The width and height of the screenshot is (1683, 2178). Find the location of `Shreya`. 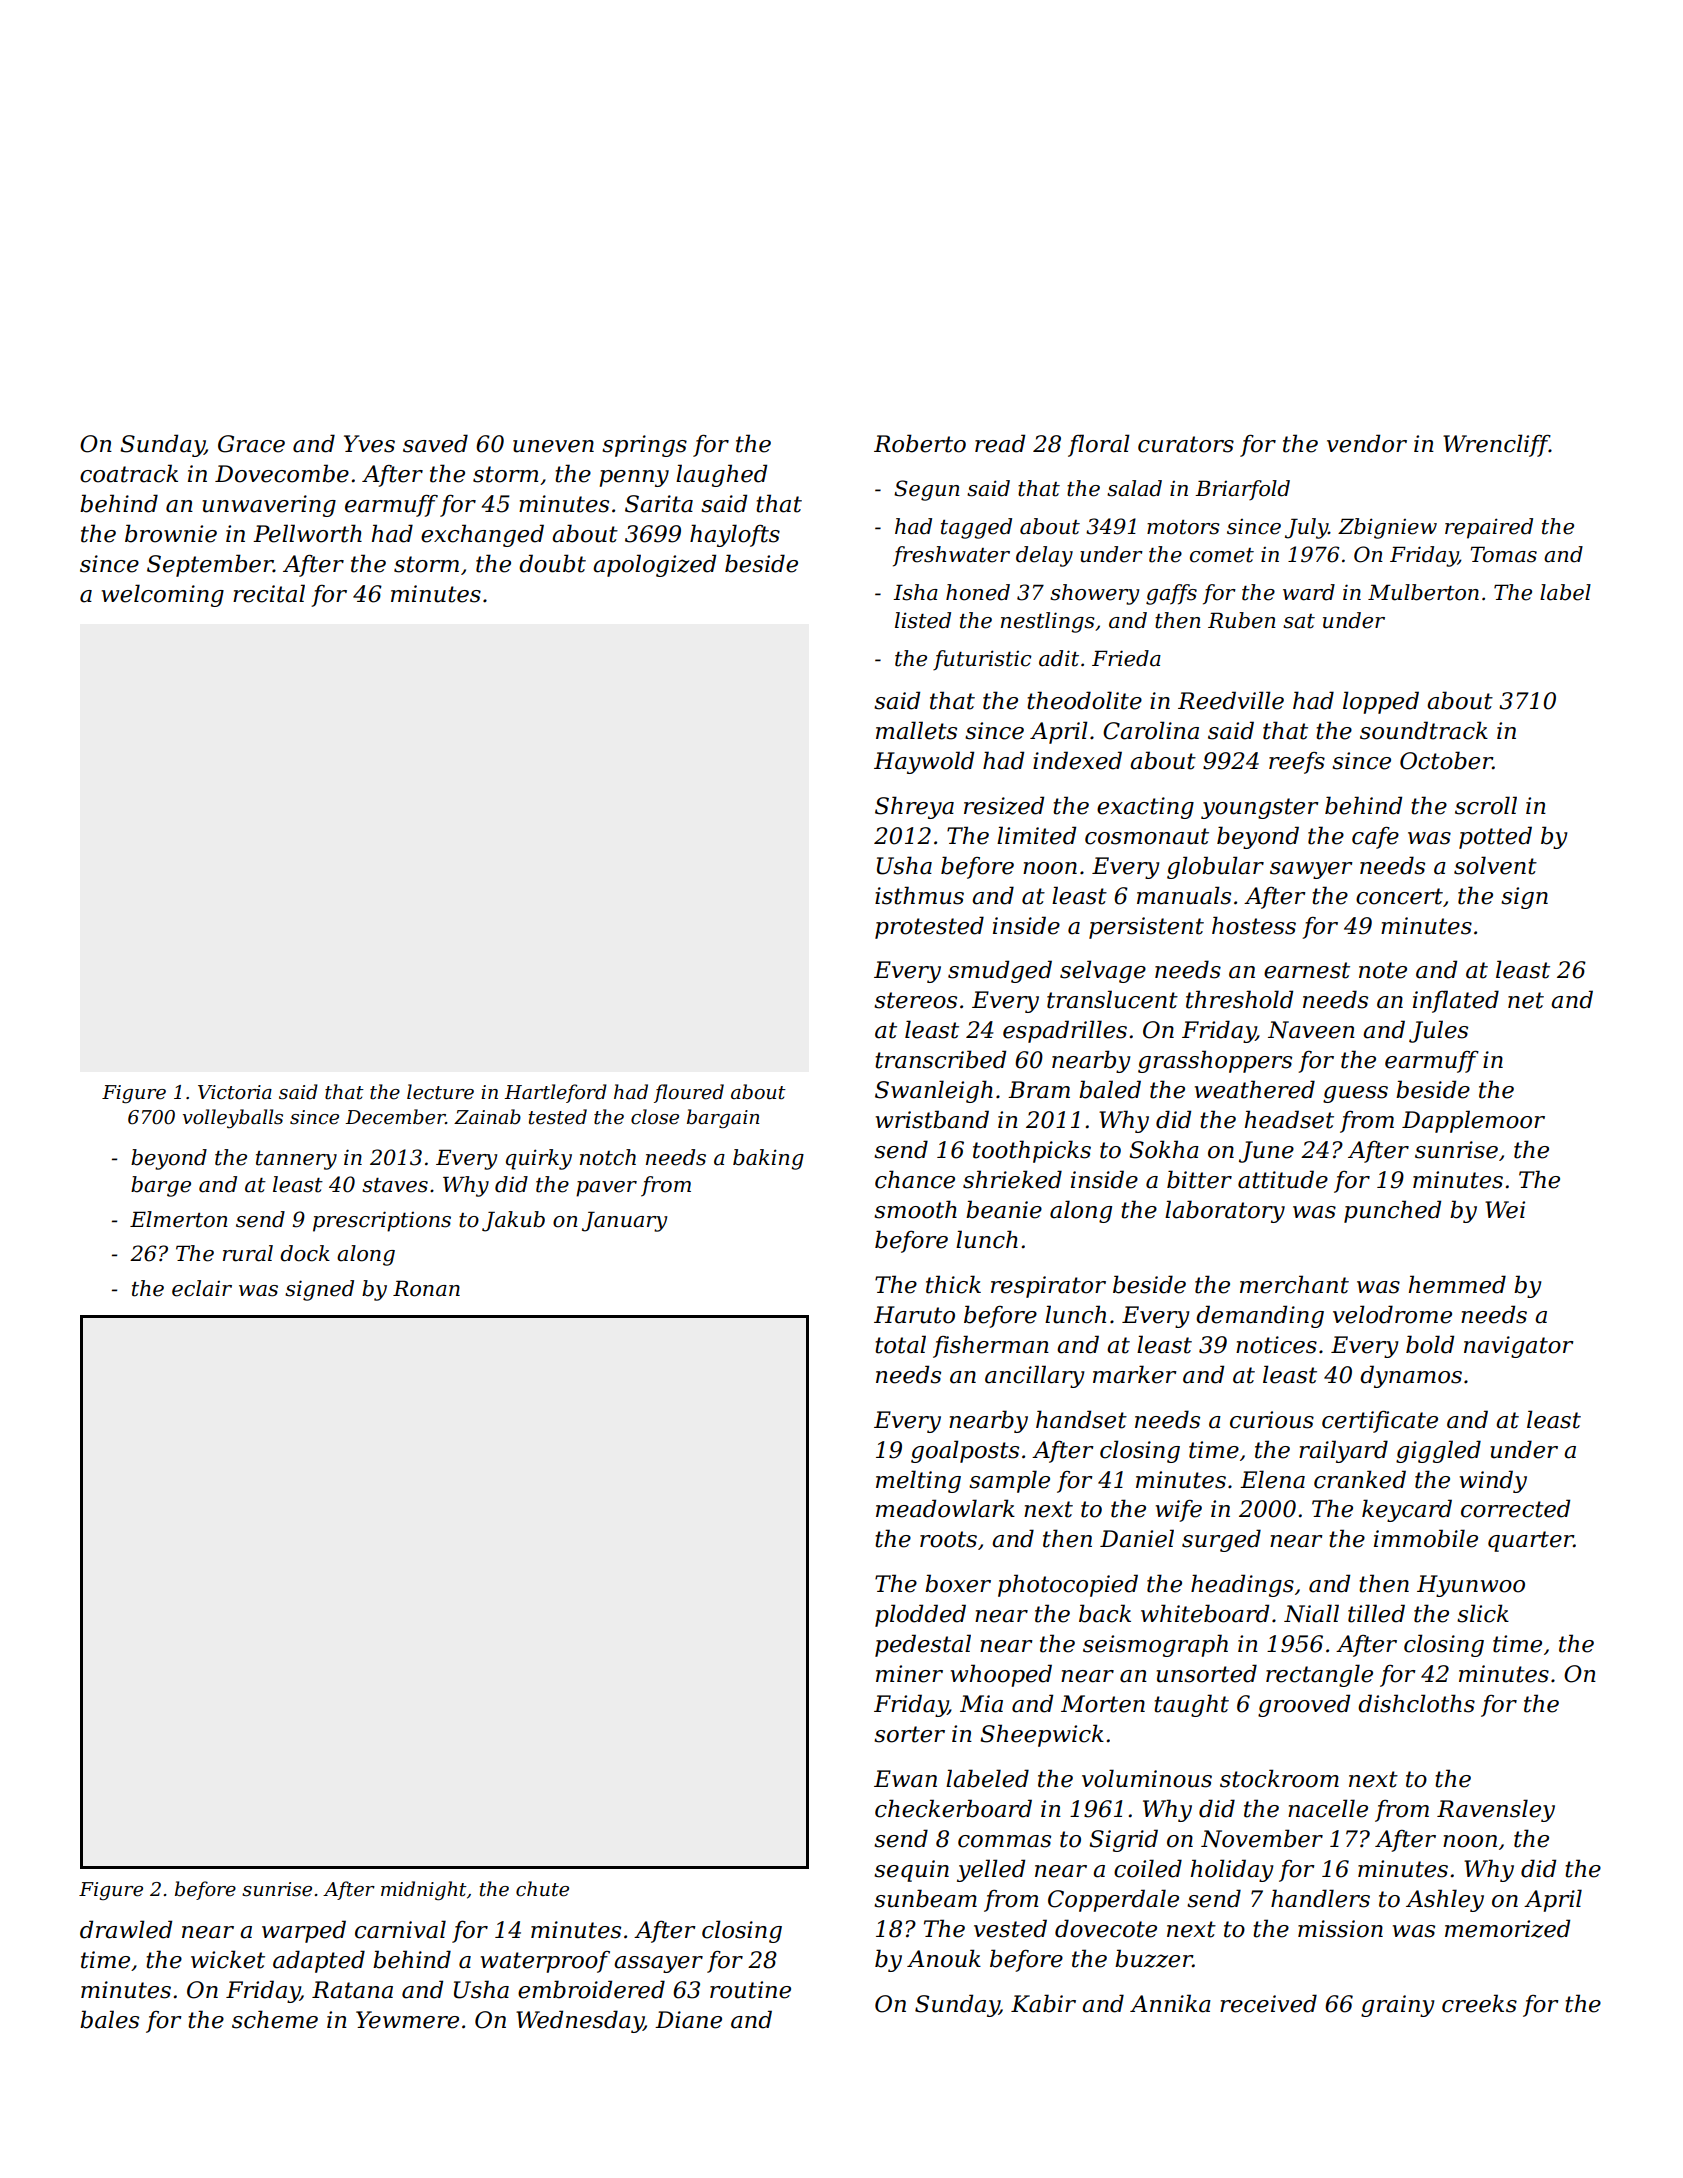

Shreya is located at coordinates (914, 807).
